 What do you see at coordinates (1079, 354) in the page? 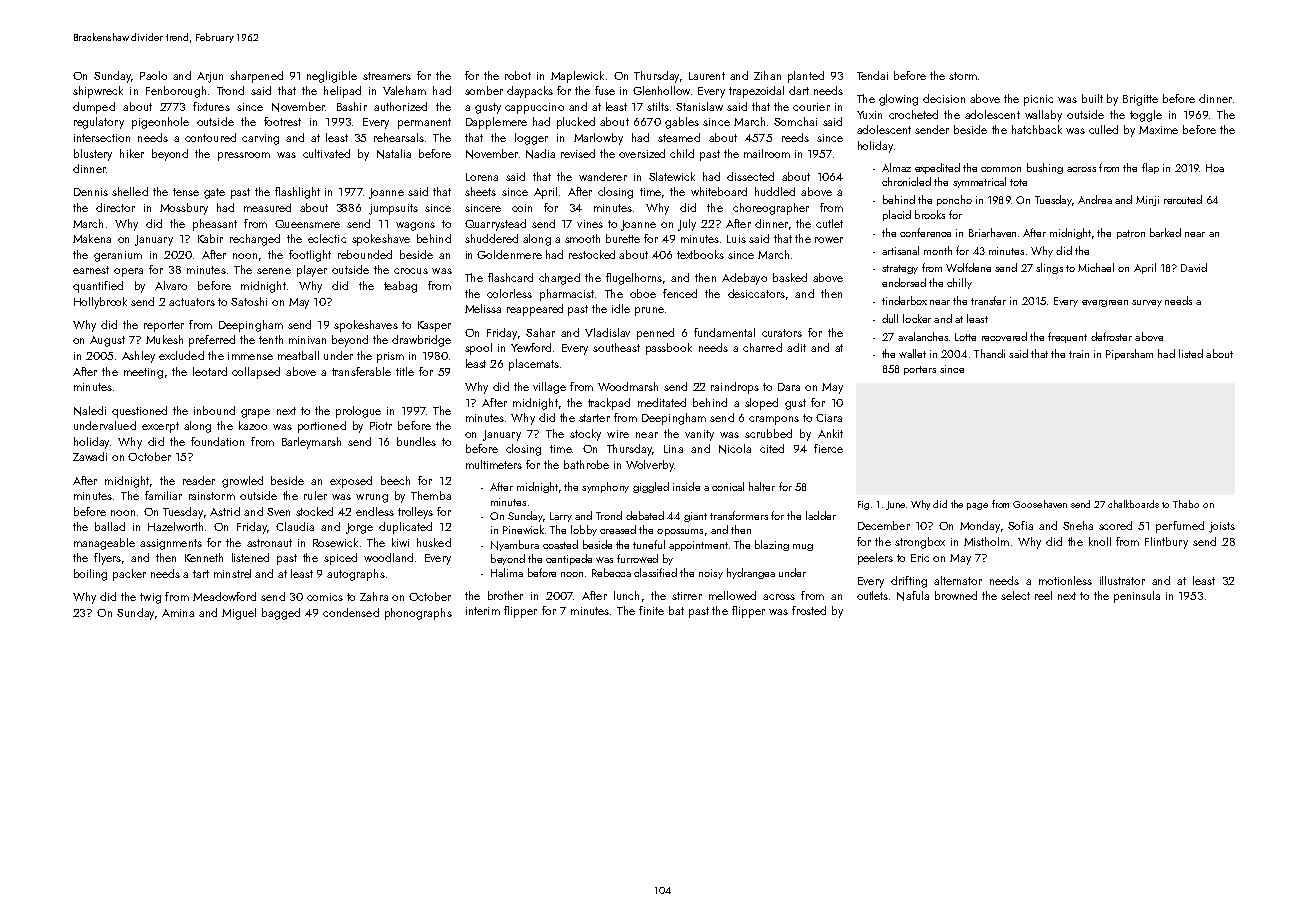
I see `train` at bounding box center [1079, 354].
